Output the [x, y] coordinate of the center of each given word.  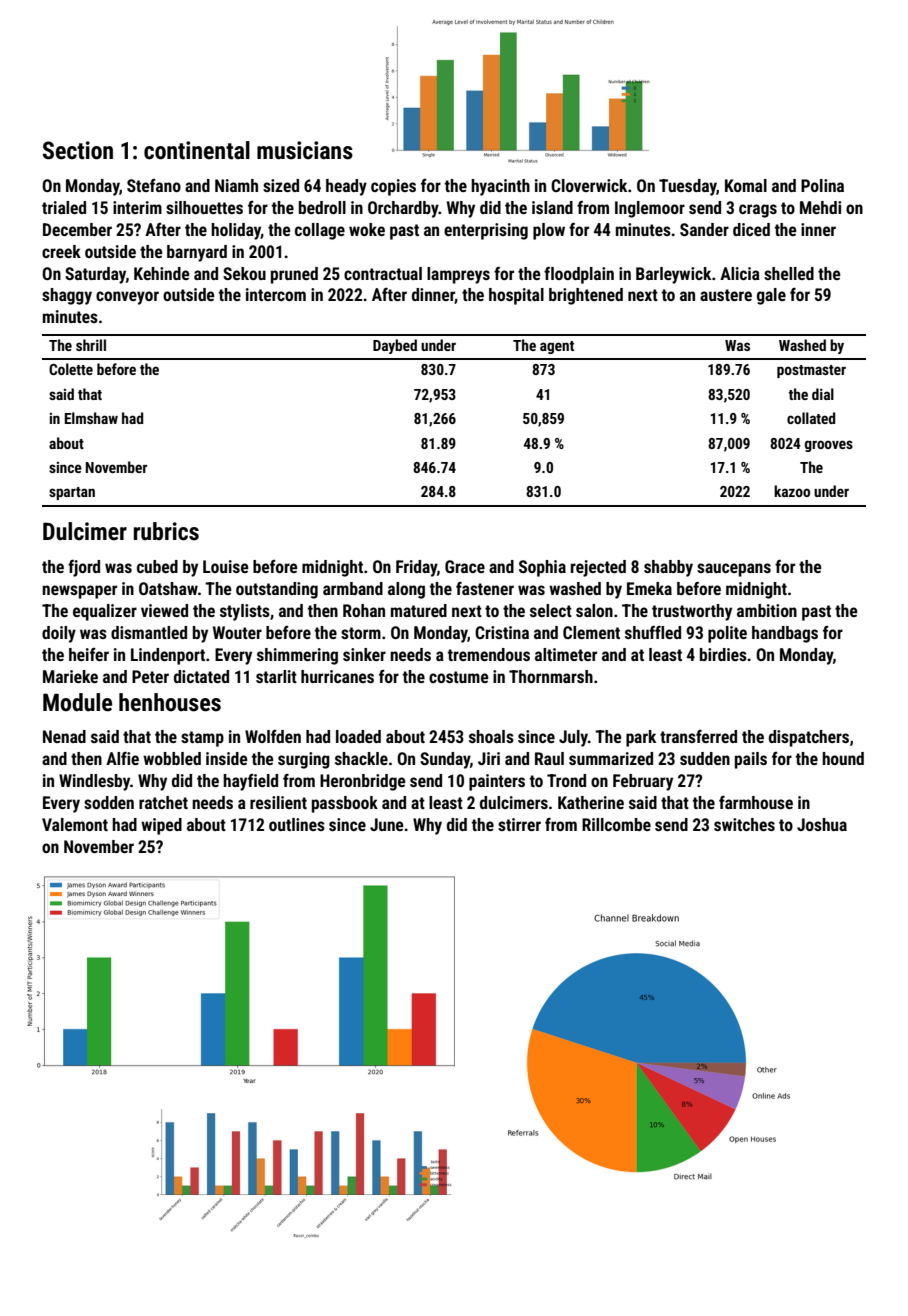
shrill [91, 345]
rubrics [166, 531]
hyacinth [500, 187]
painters [497, 782]
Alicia [740, 273]
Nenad [64, 736]
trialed [64, 207]
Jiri [489, 758]
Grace [465, 566]
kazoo [792, 491]
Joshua [822, 824]
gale [771, 296]
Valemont [75, 824]
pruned [294, 275]
